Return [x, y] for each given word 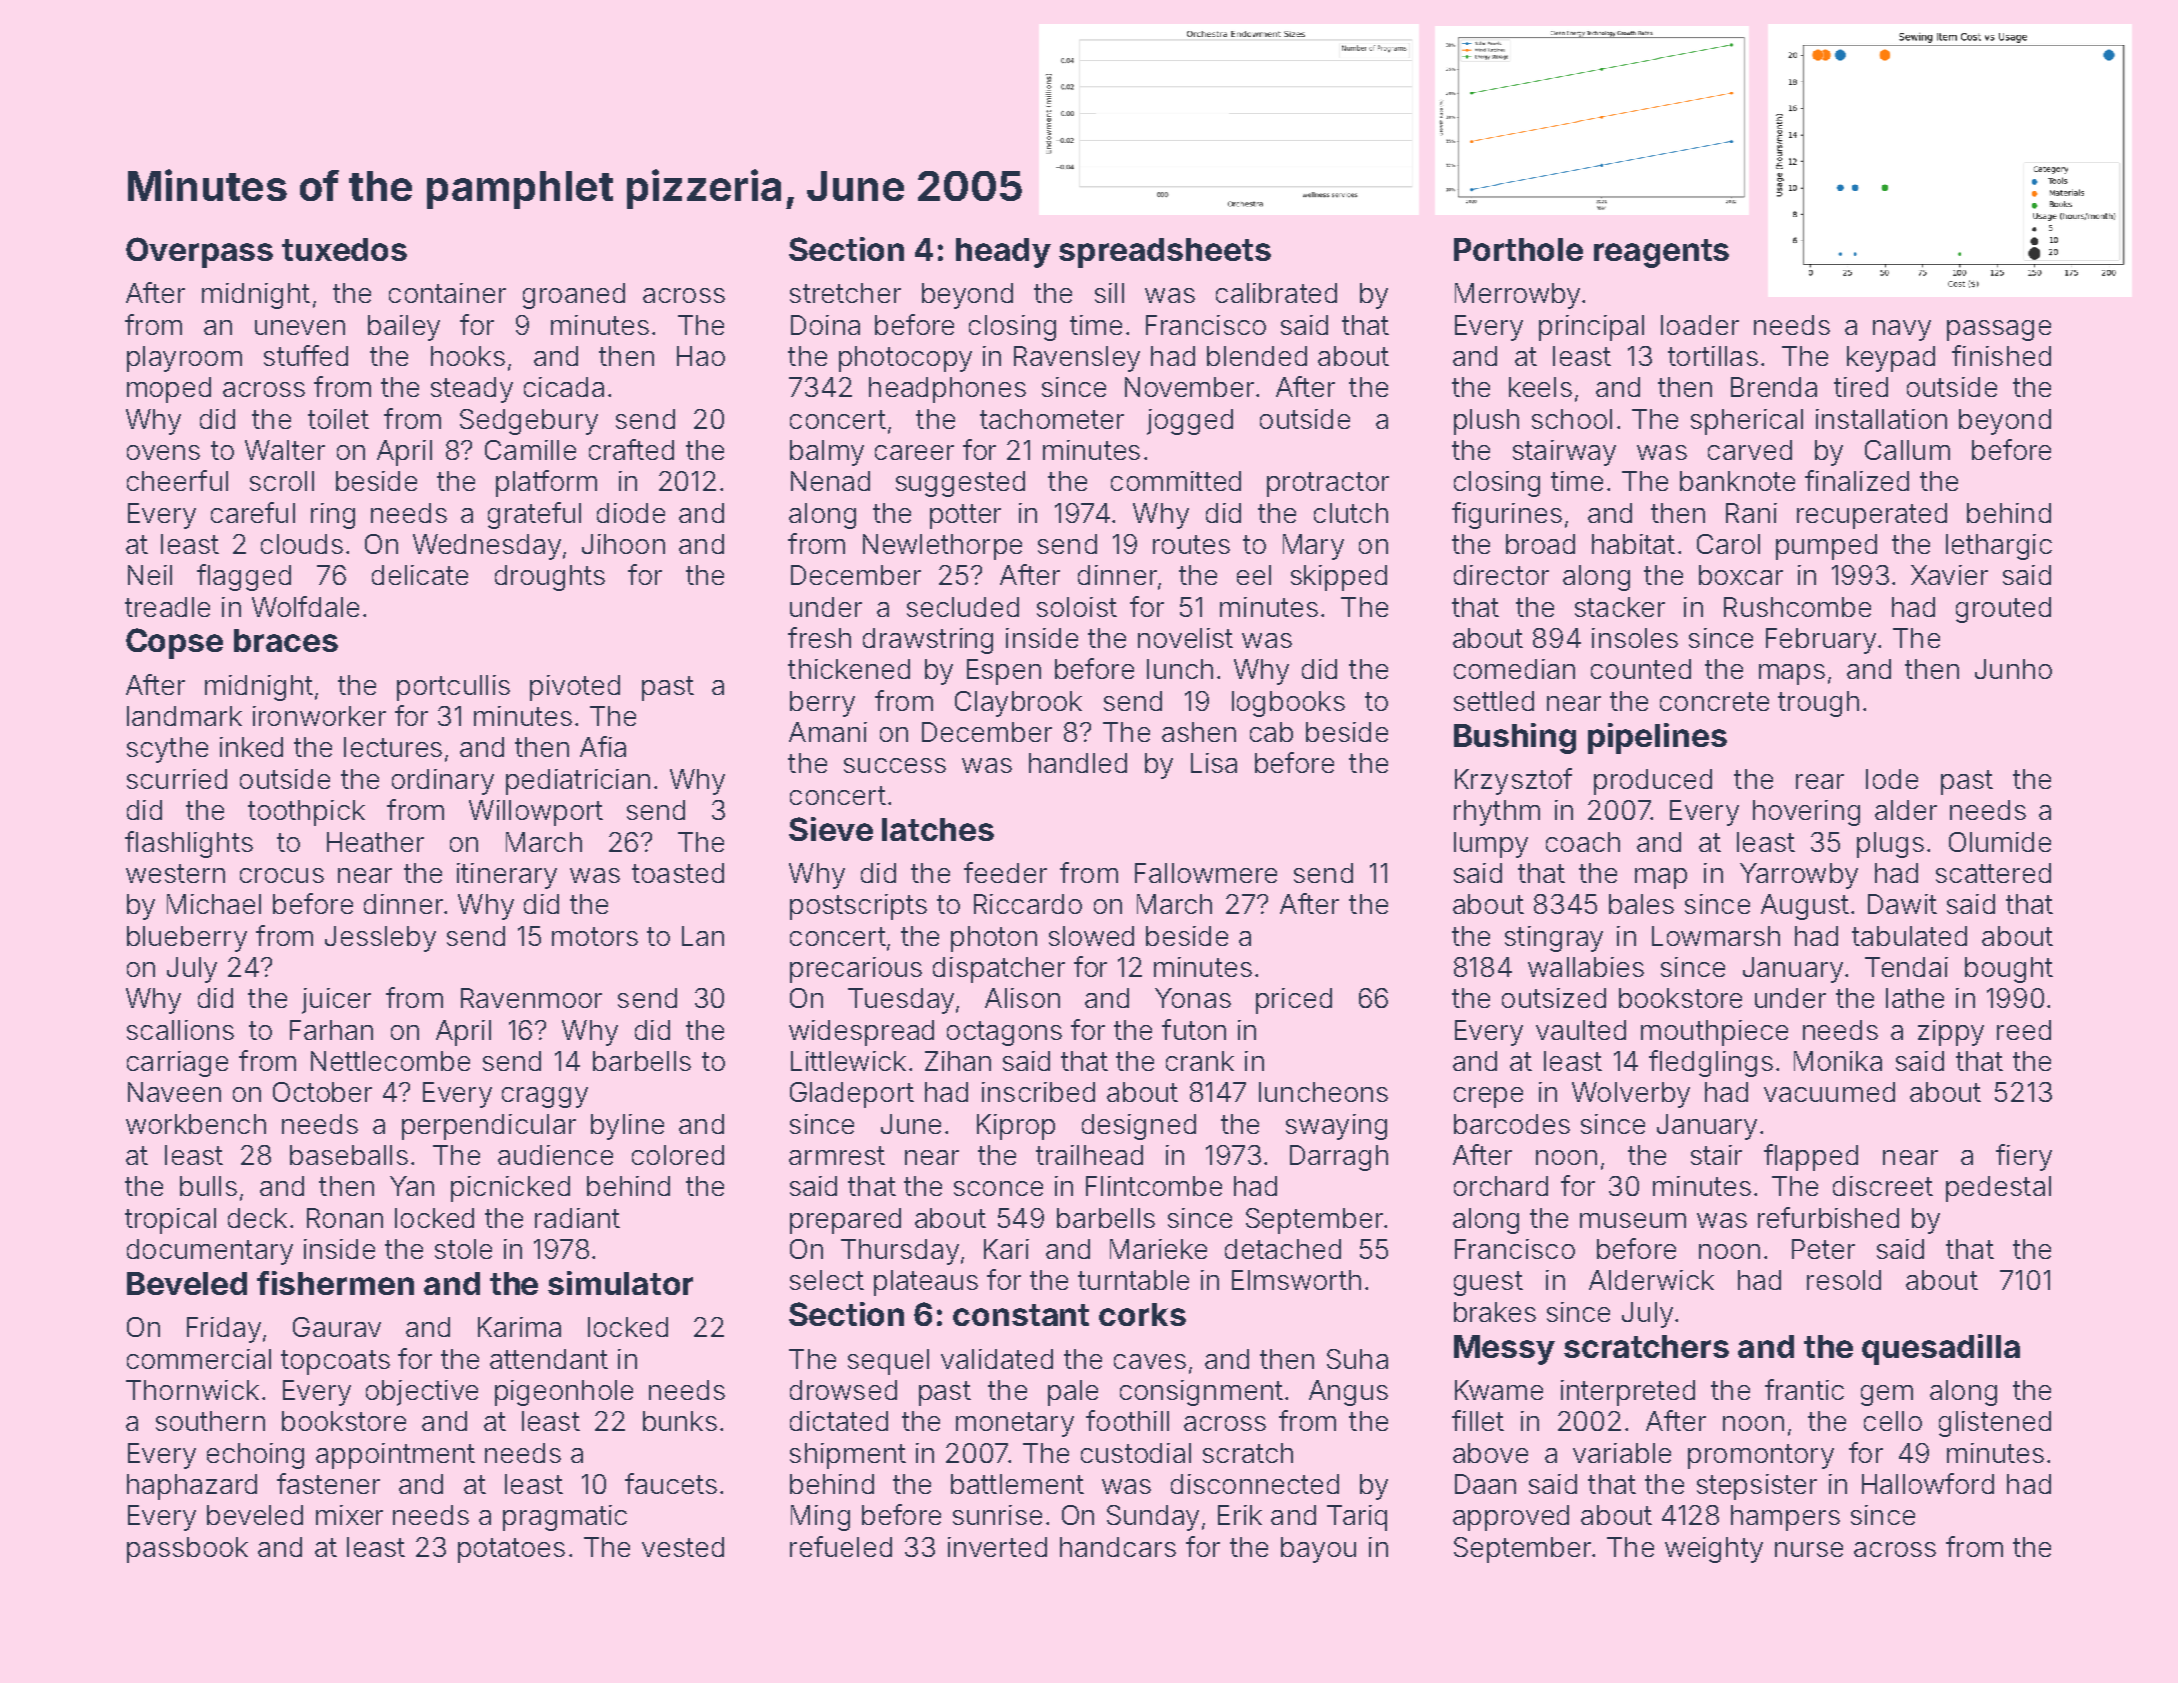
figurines [1507, 515]
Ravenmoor [531, 998]
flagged [244, 577]
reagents [1661, 253]
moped [169, 390]
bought [2009, 970]
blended [1257, 356]
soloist [1077, 607]
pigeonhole [564, 1393]
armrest [837, 1155]
